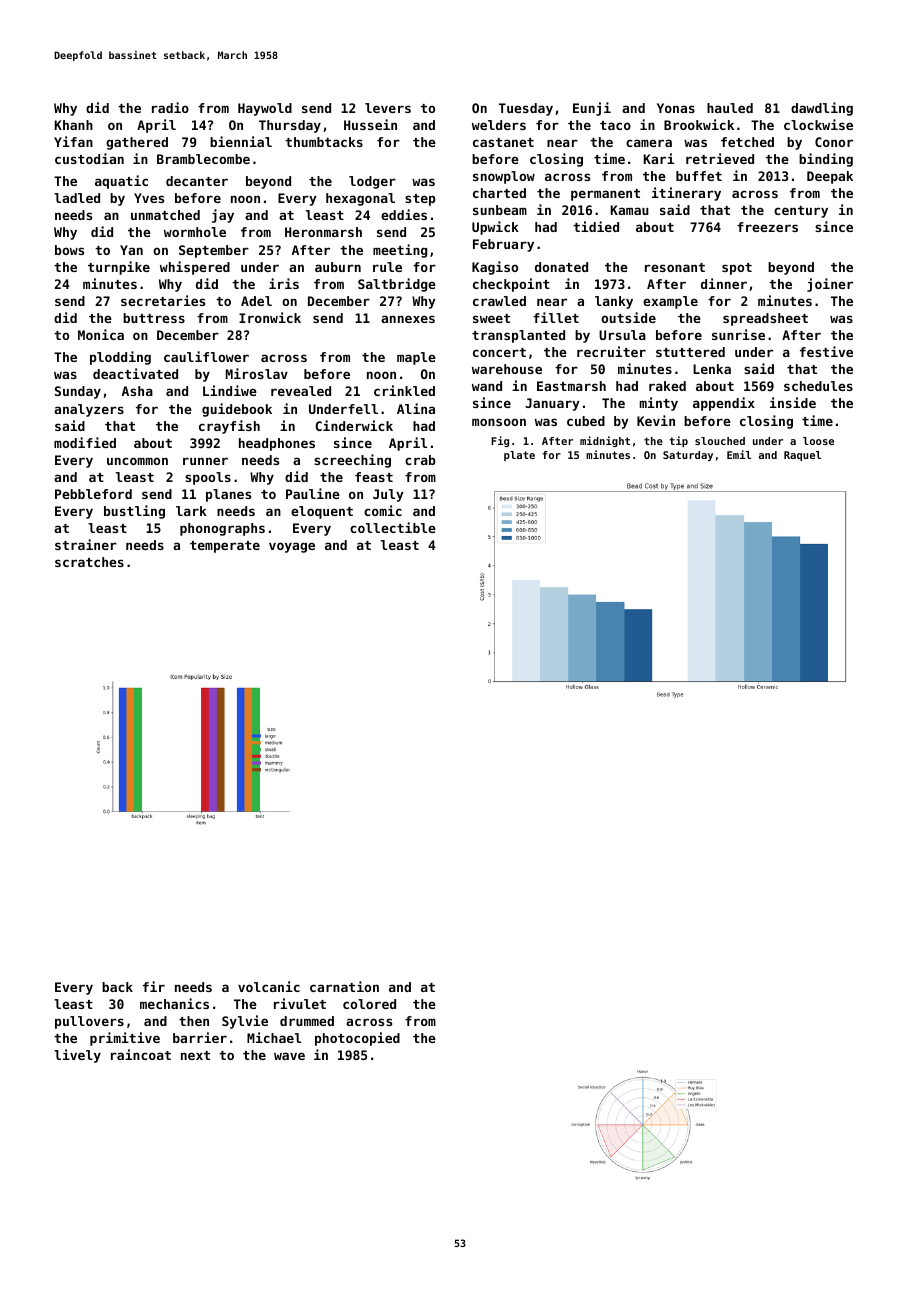 This image has width=908, height=1316. What do you see at coordinates (495, 228) in the image?
I see `Upwick` at bounding box center [495, 228].
